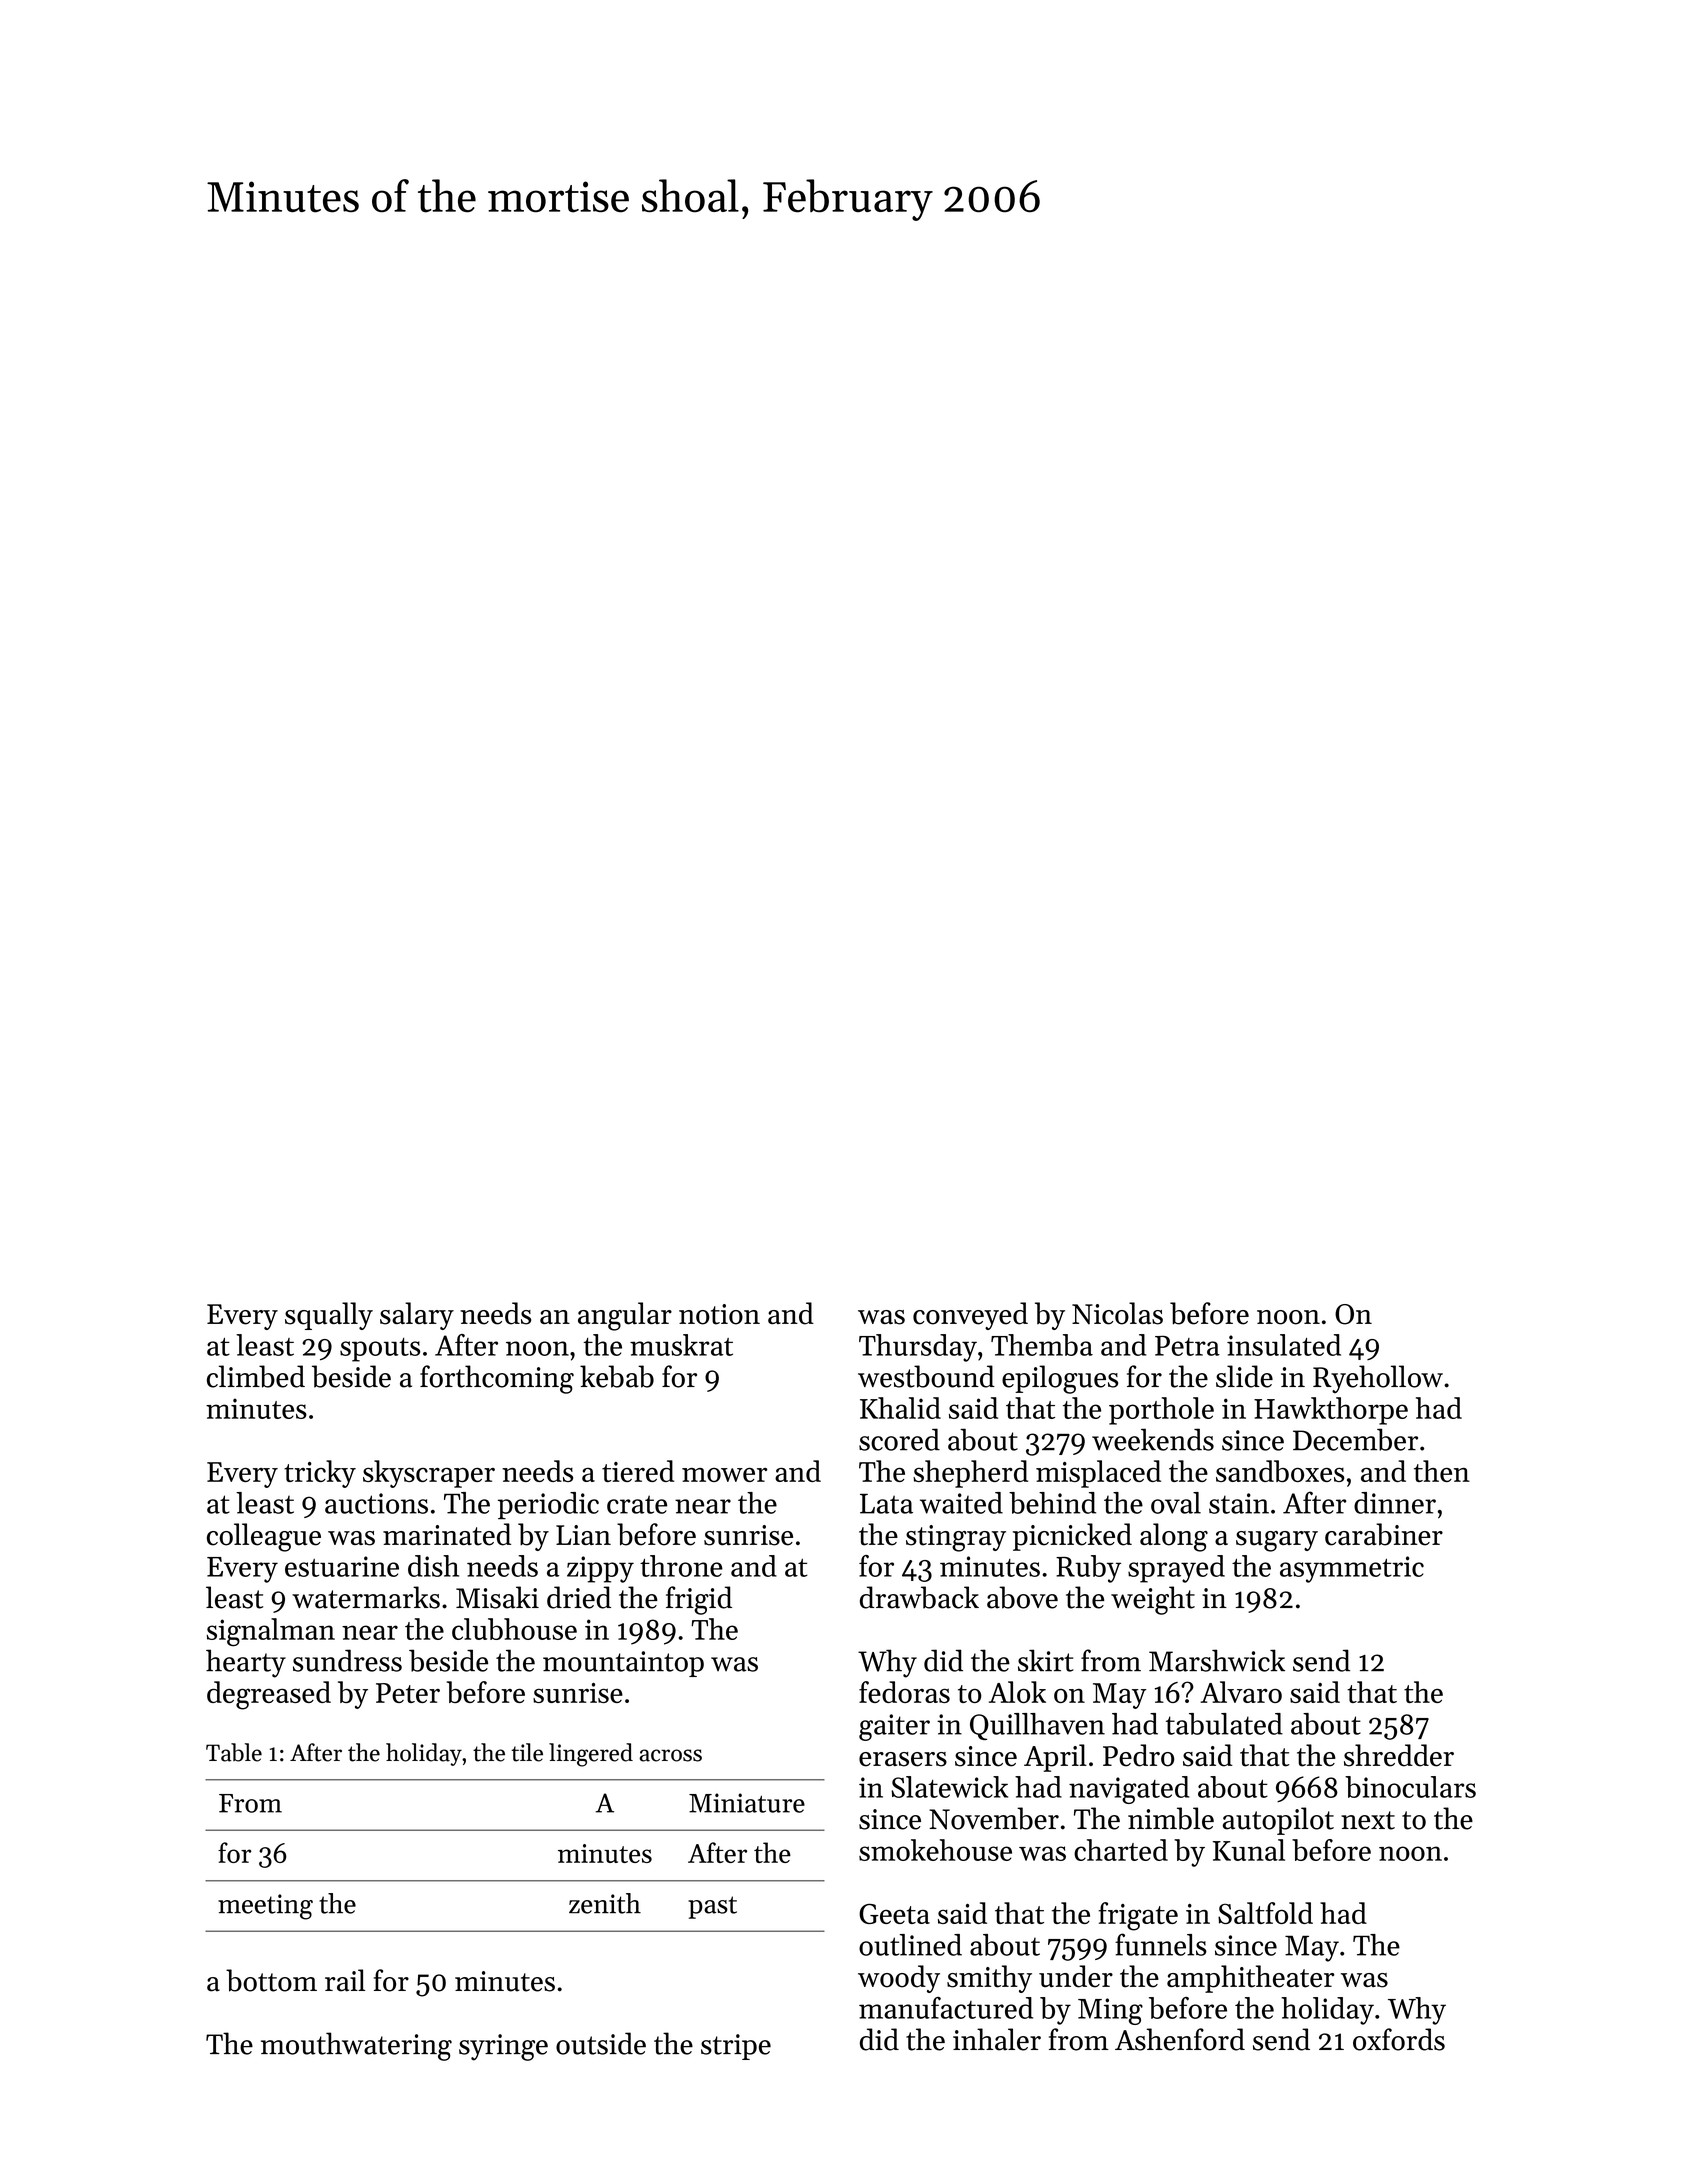 The height and width of the page is (2178, 1683). I want to click on Miniature, so click(747, 1803).
